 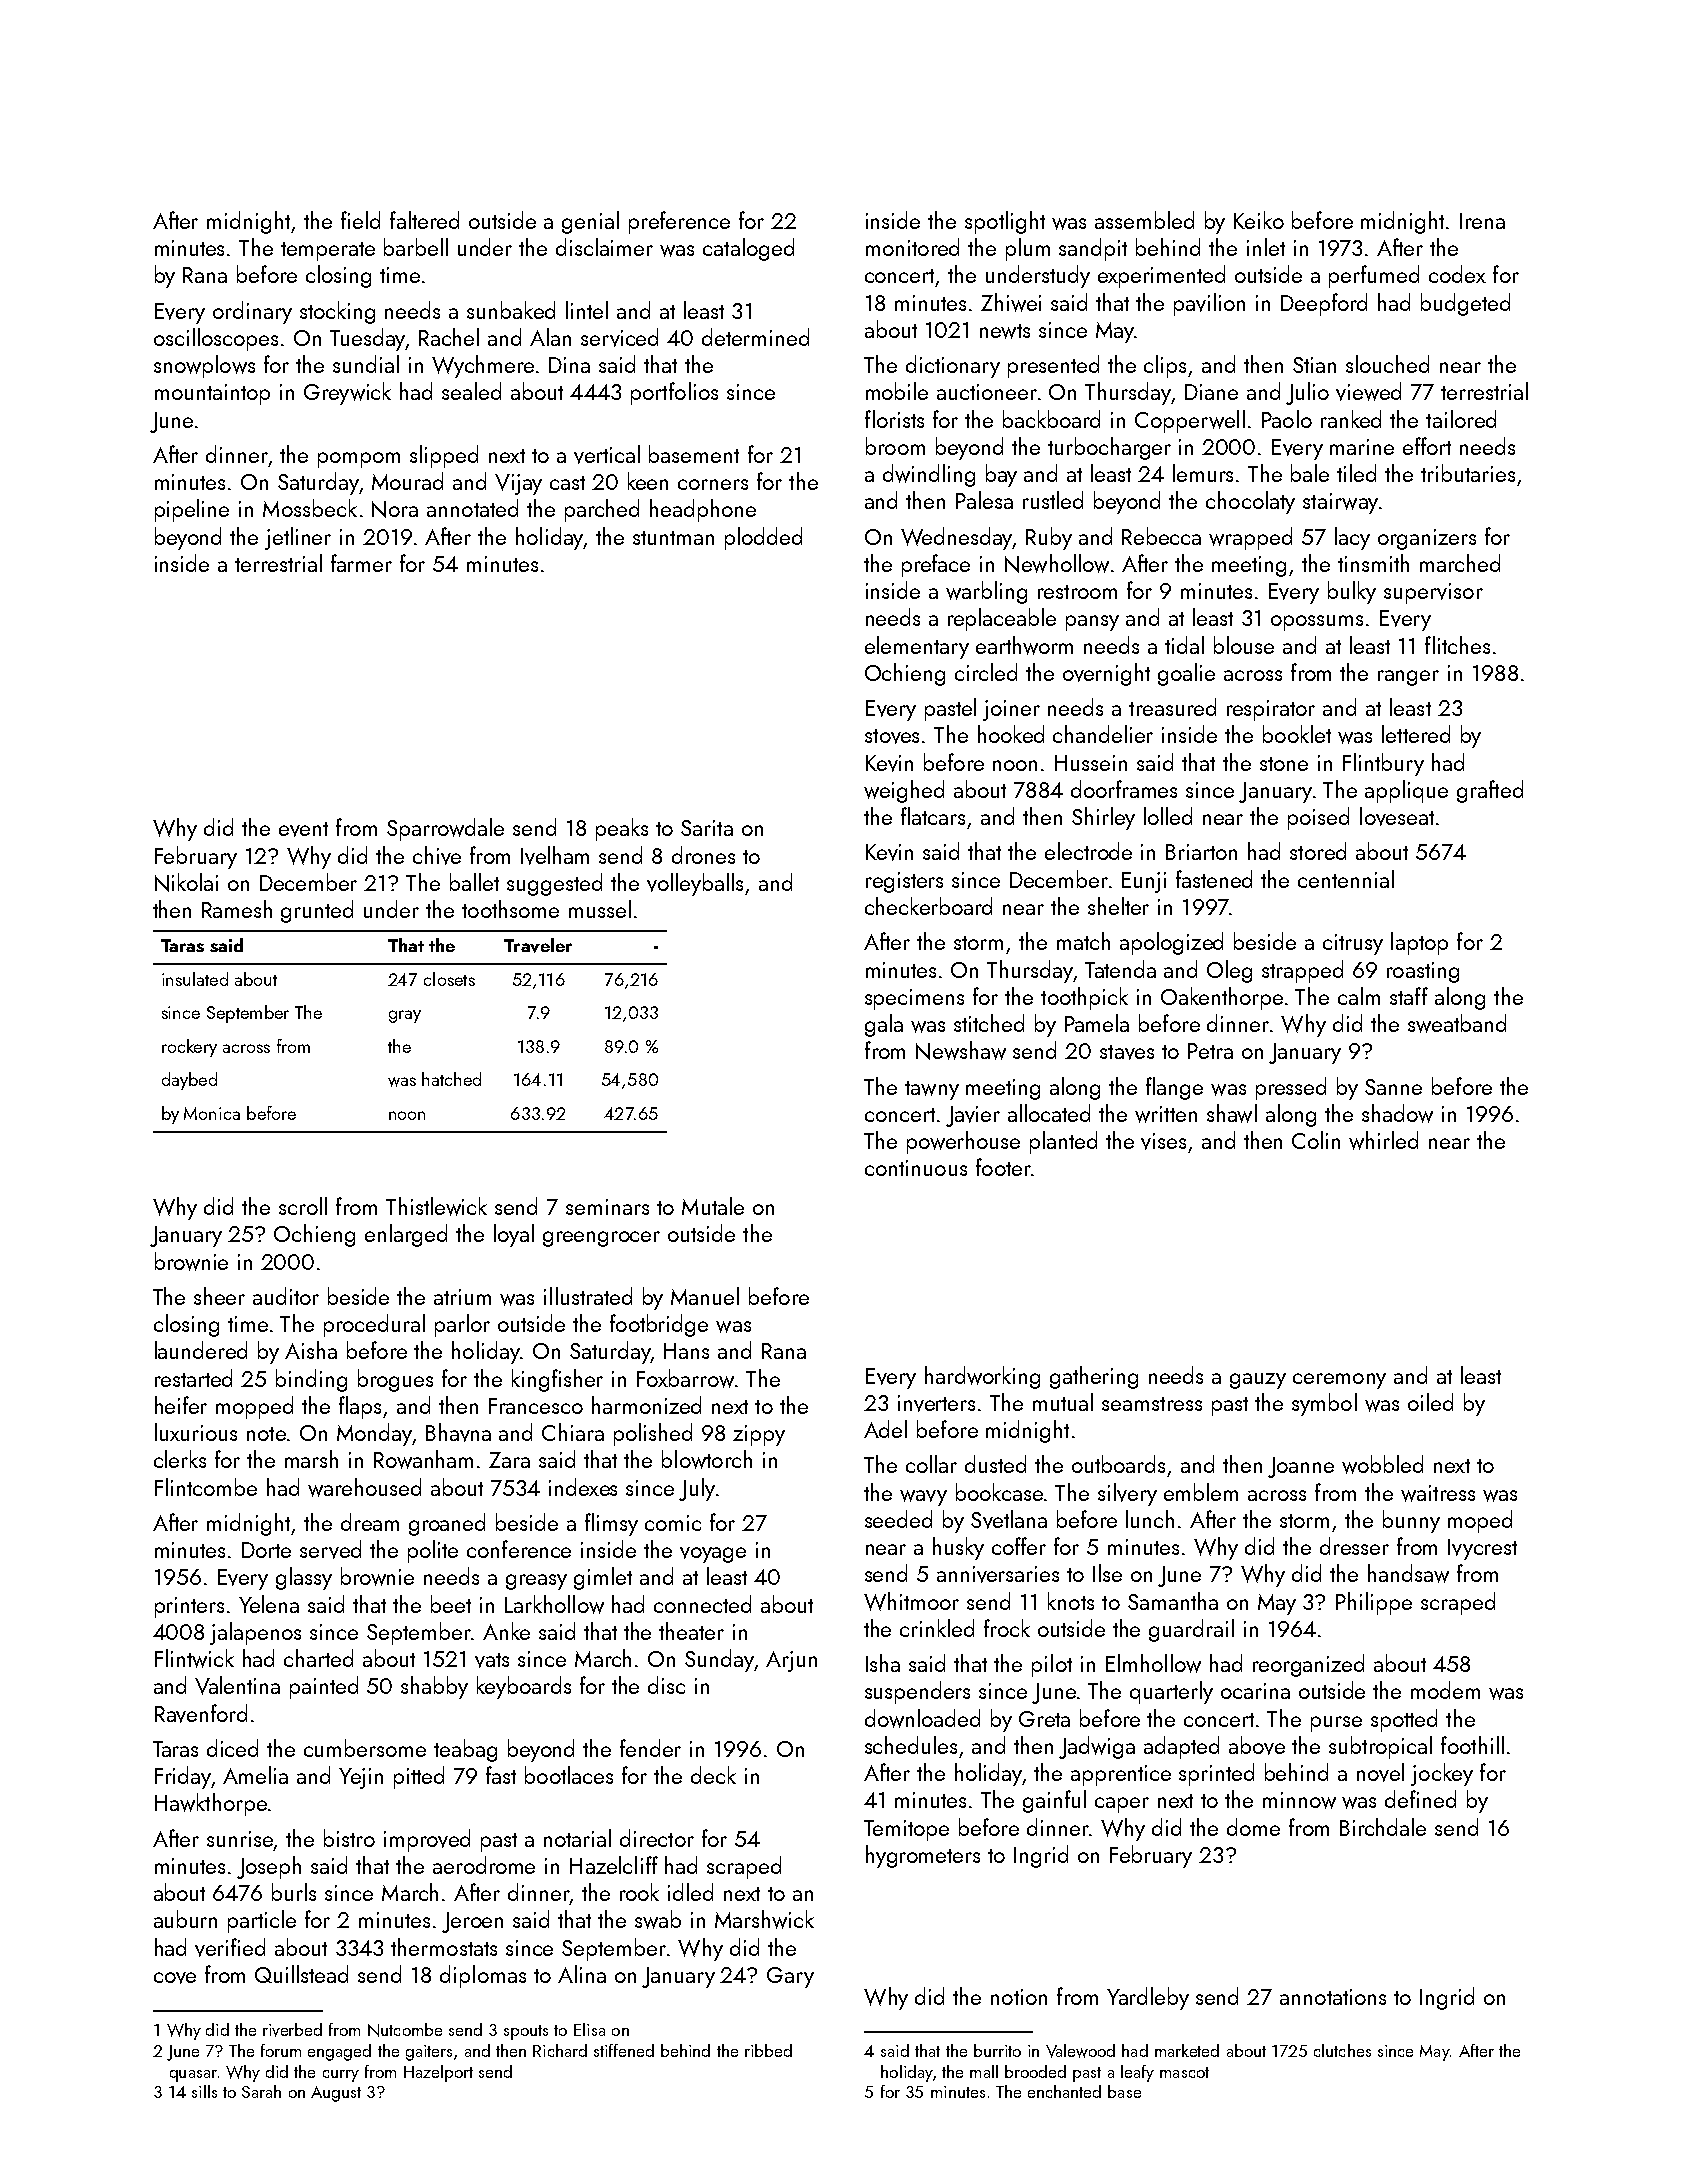 I want to click on organizers, so click(x=1427, y=539).
